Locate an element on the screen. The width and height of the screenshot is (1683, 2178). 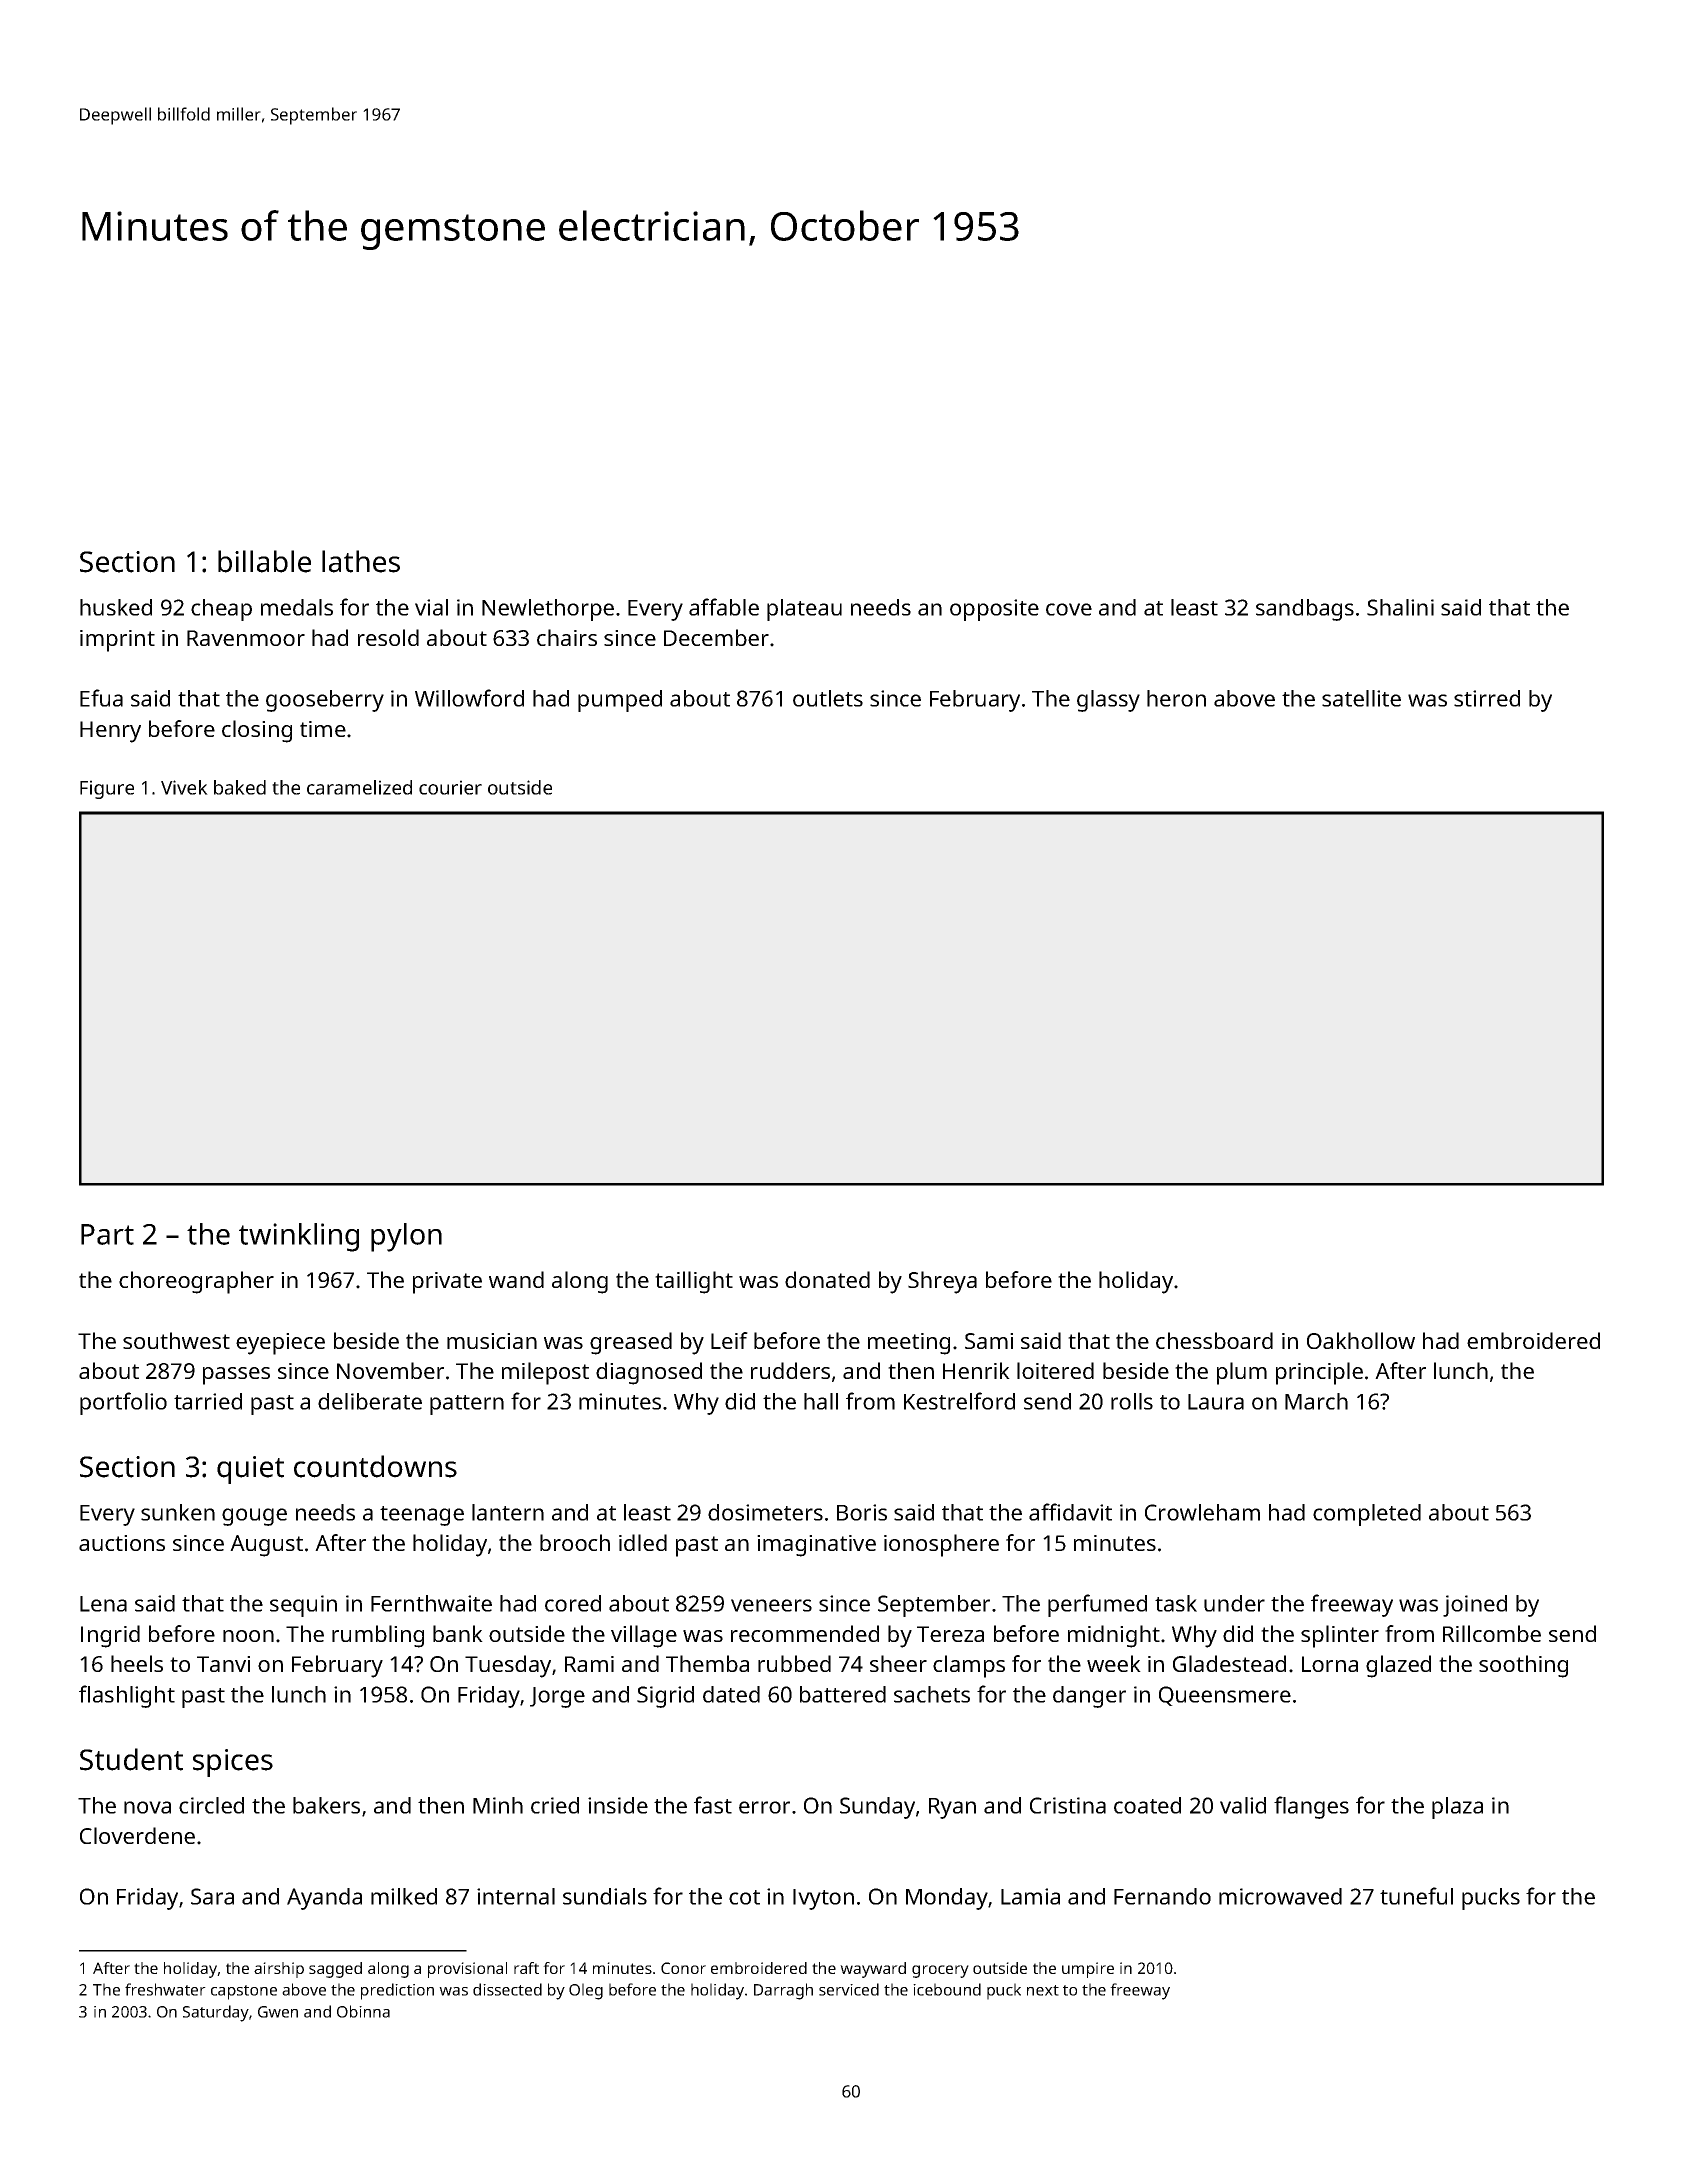
lantern is located at coordinates (508, 1512).
